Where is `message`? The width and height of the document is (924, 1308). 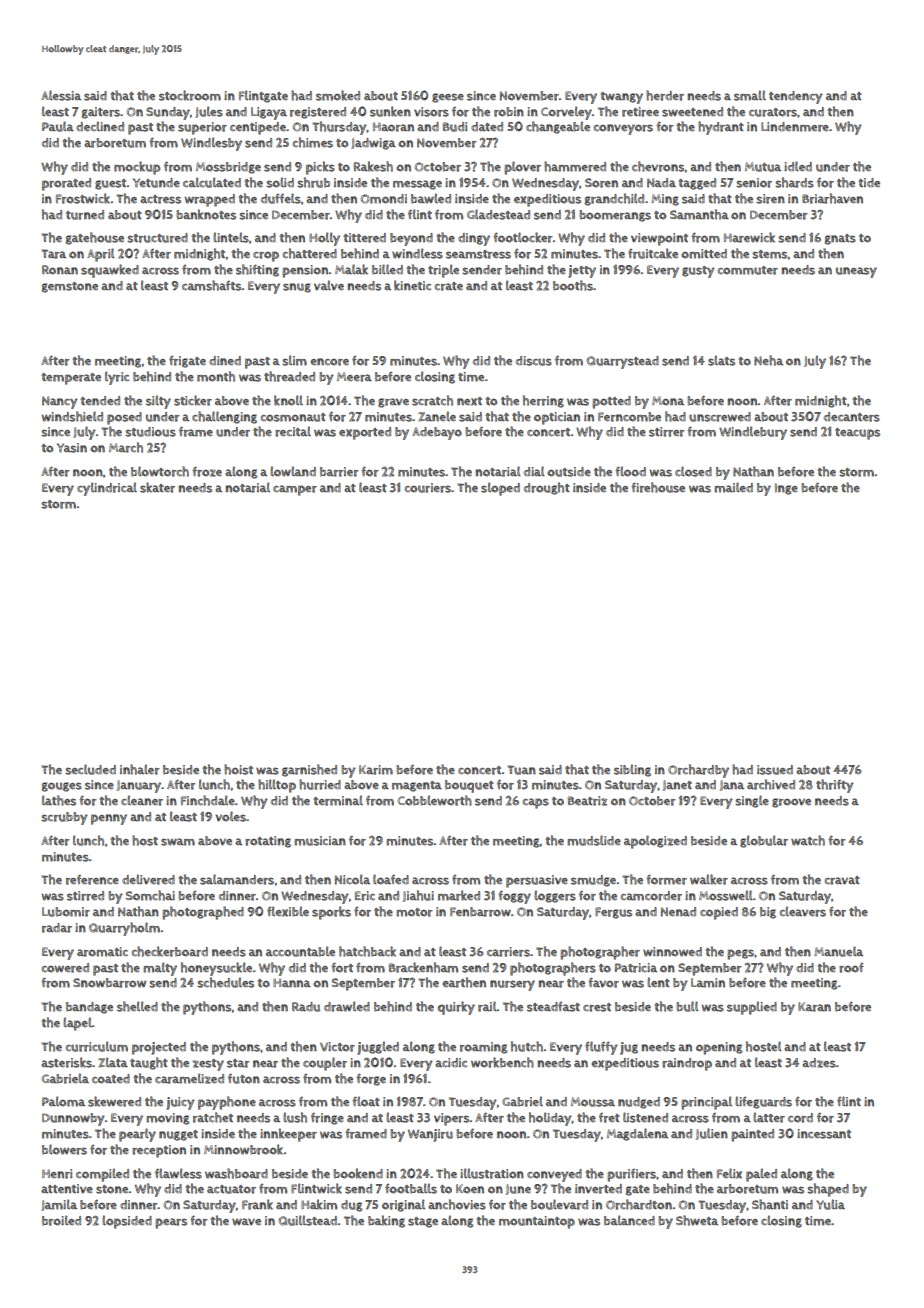 message is located at coordinates (417, 185).
